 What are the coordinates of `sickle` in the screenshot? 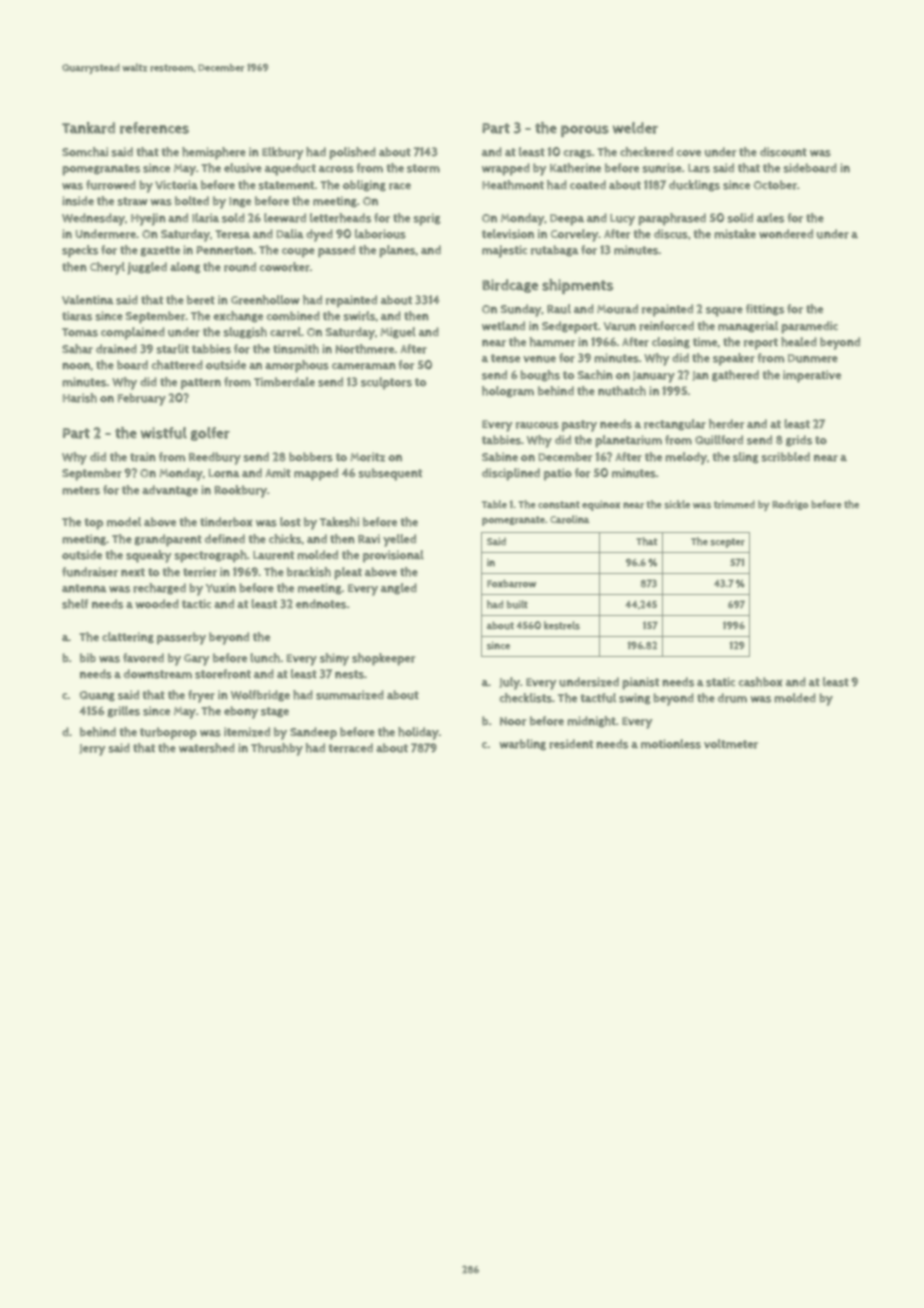 It's located at (677, 504).
